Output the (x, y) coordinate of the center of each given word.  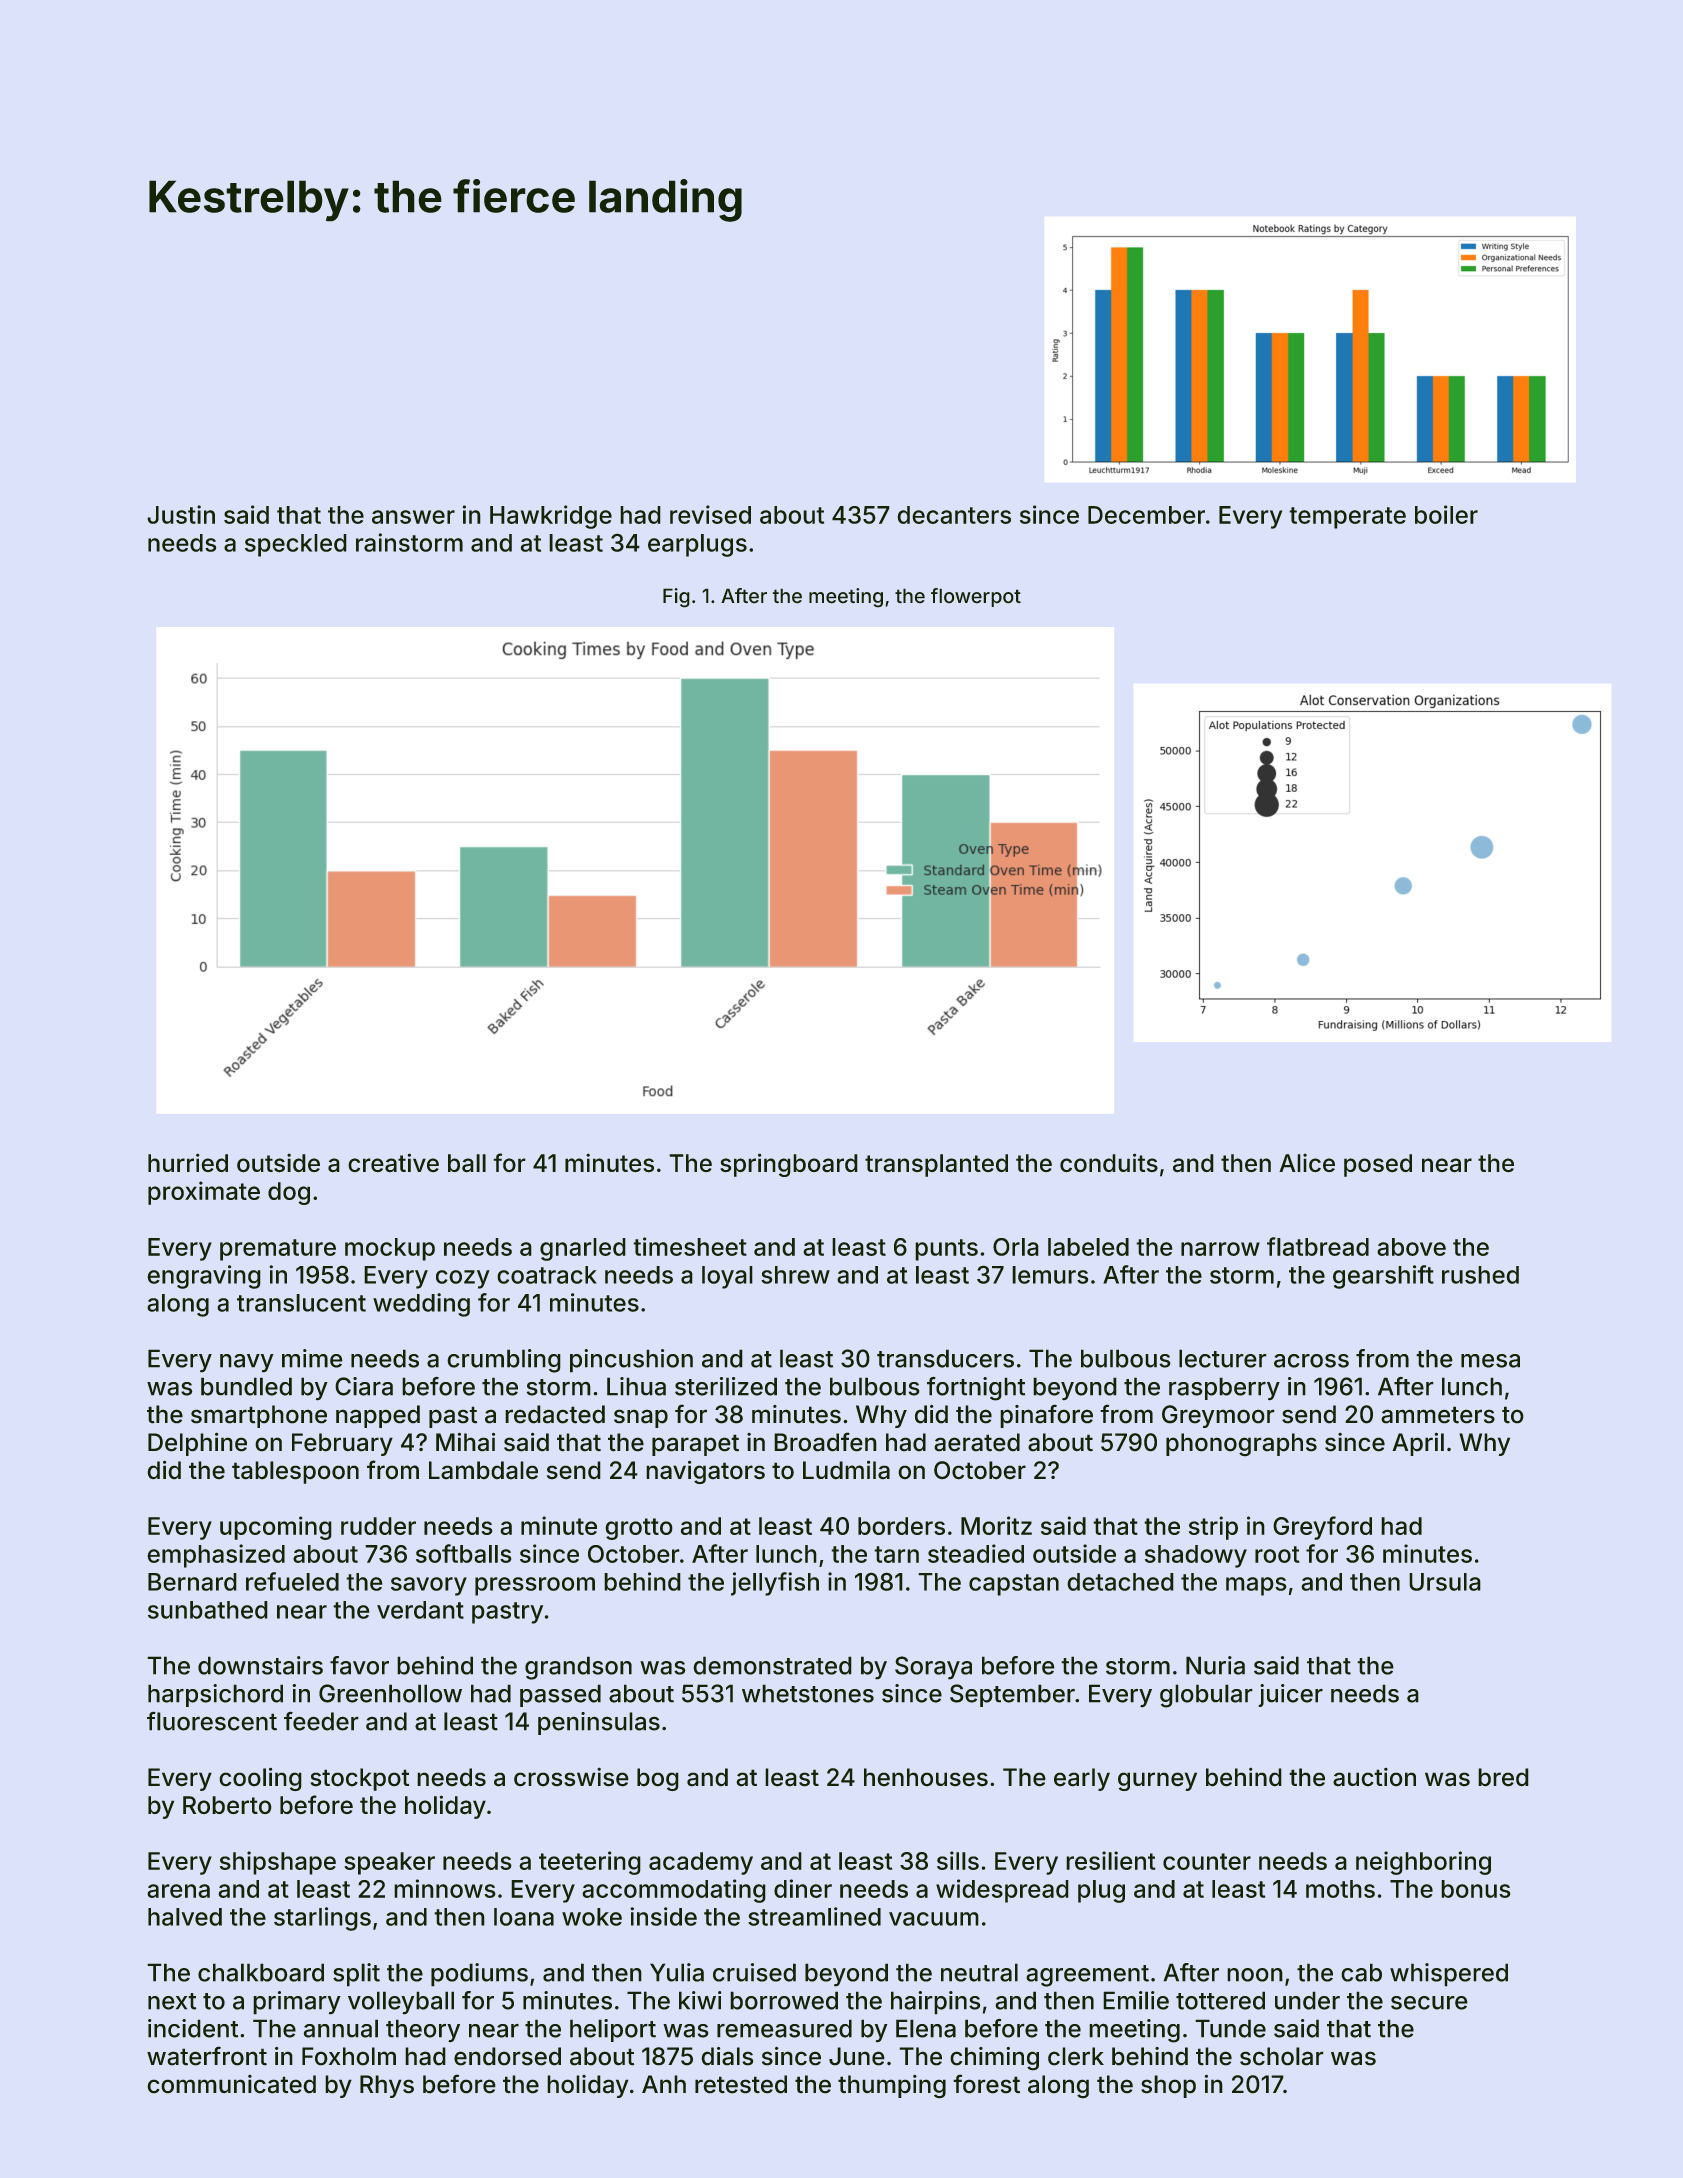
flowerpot (976, 597)
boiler (1446, 514)
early (1082, 1779)
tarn (896, 1554)
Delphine (197, 1444)
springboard (789, 1165)
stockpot (359, 1779)
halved (185, 1917)
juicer (1290, 1695)
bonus (1476, 1889)
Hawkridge (551, 517)
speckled (296, 545)
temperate (1347, 518)
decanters (954, 515)
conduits (1109, 1163)
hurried (188, 1162)
